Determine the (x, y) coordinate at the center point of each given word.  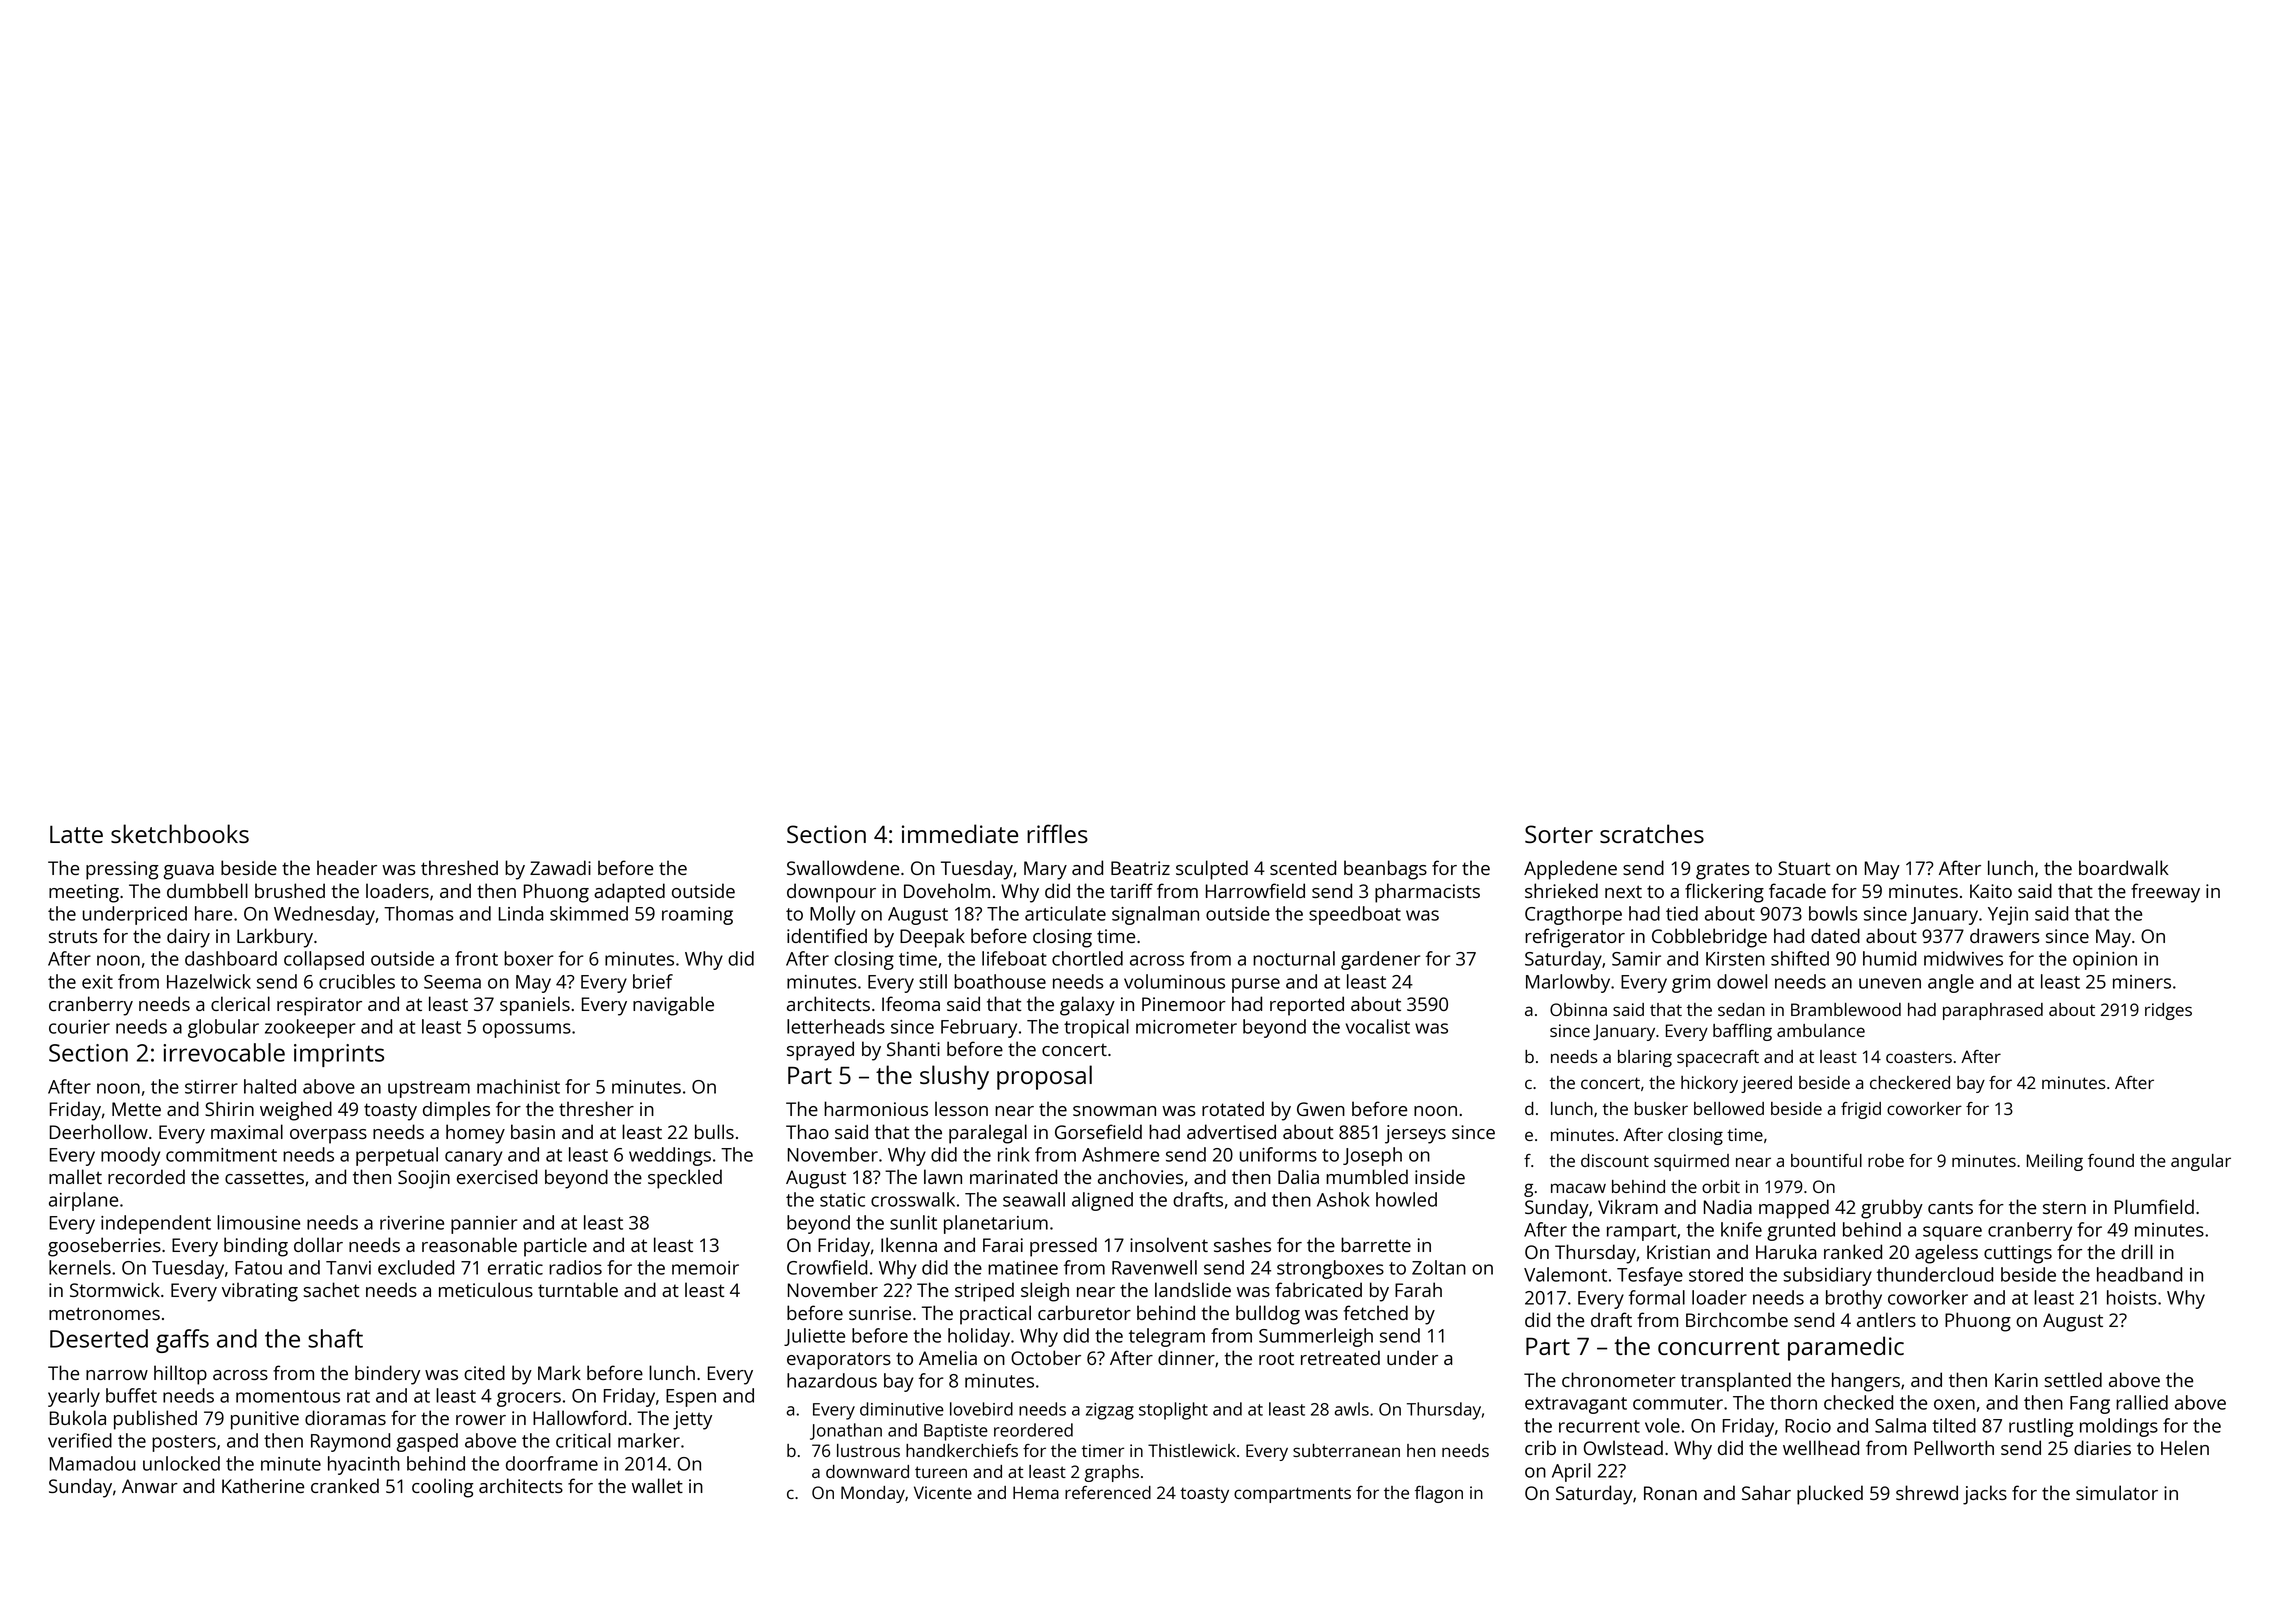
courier (79, 1027)
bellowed (1729, 1108)
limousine (258, 1222)
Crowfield (827, 1267)
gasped (427, 1442)
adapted (629, 893)
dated (1835, 935)
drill (2137, 1251)
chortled (1087, 958)
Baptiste (956, 1432)
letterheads (836, 1026)
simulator (2117, 1492)
